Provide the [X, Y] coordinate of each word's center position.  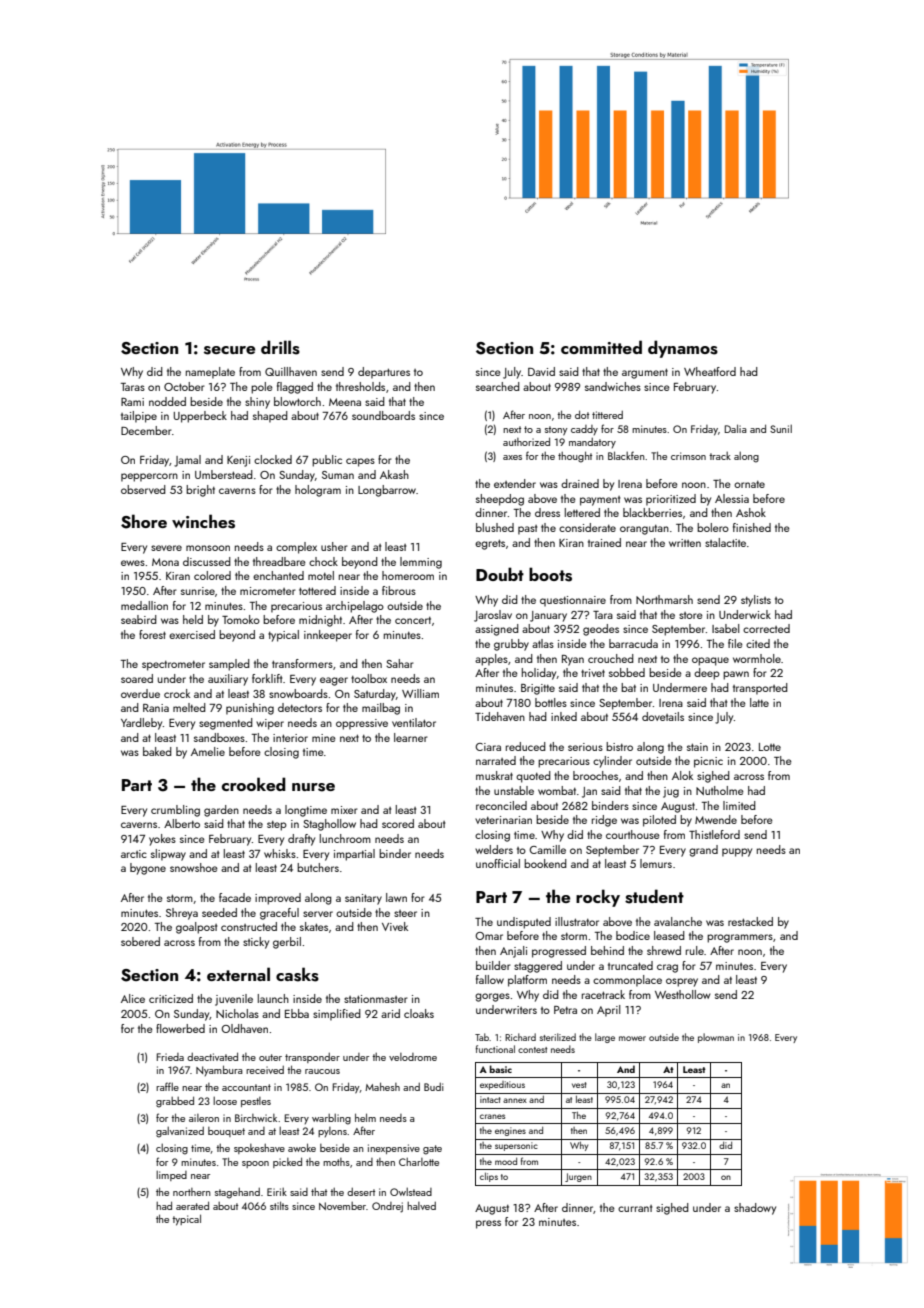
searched [498, 386]
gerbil [287, 943]
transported [760, 689]
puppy [737, 852]
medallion [144, 605]
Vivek [395, 926]
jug [671, 792]
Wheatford [710, 371]
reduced [526, 746]
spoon [255, 1164]
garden [221, 811]
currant [635, 1208]
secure [229, 350]
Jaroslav [493, 616]
